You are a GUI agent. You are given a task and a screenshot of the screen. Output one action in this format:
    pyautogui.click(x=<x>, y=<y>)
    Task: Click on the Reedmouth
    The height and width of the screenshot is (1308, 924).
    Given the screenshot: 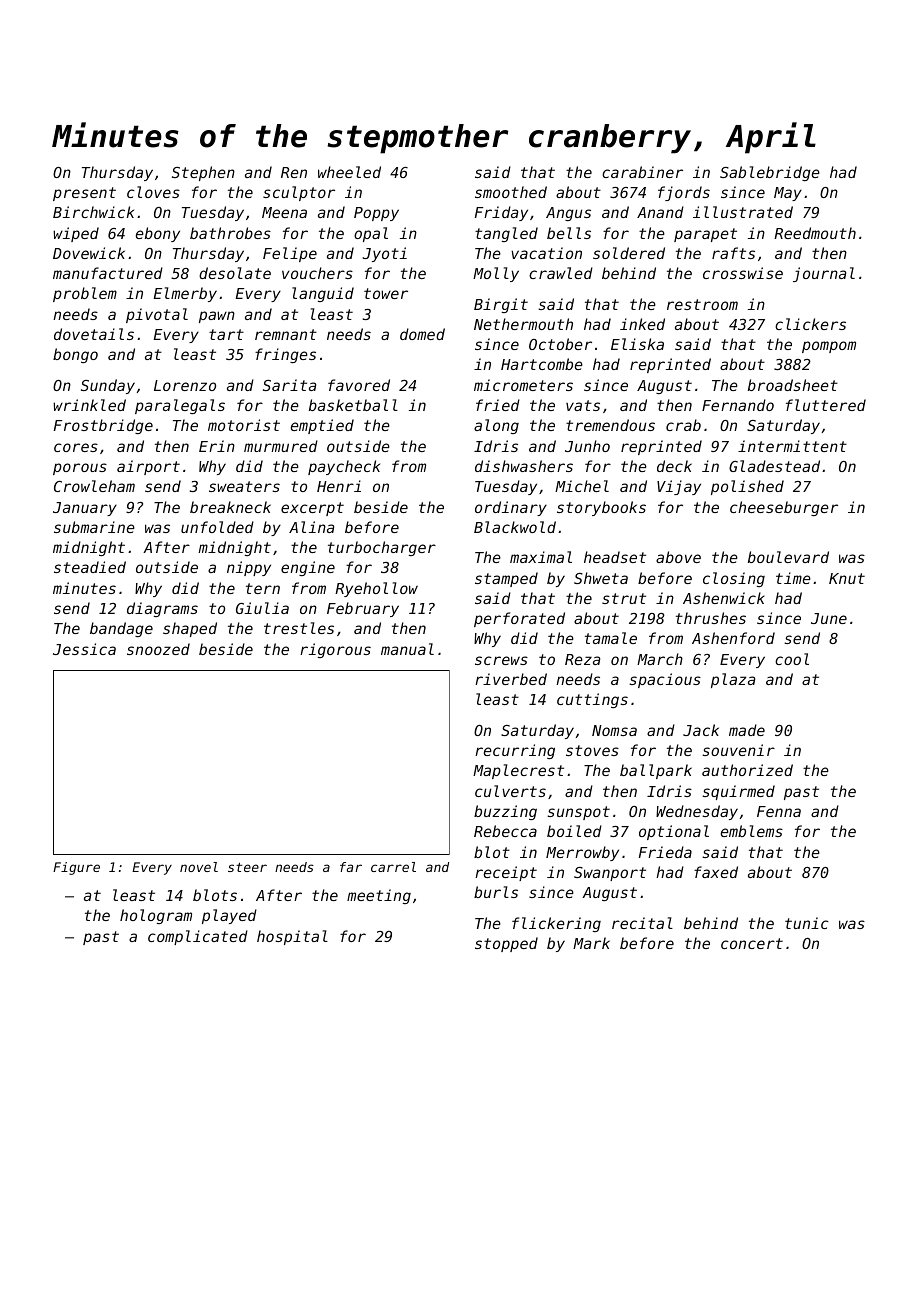 What is the action you would take?
    pyautogui.click(x=815, y=233)
